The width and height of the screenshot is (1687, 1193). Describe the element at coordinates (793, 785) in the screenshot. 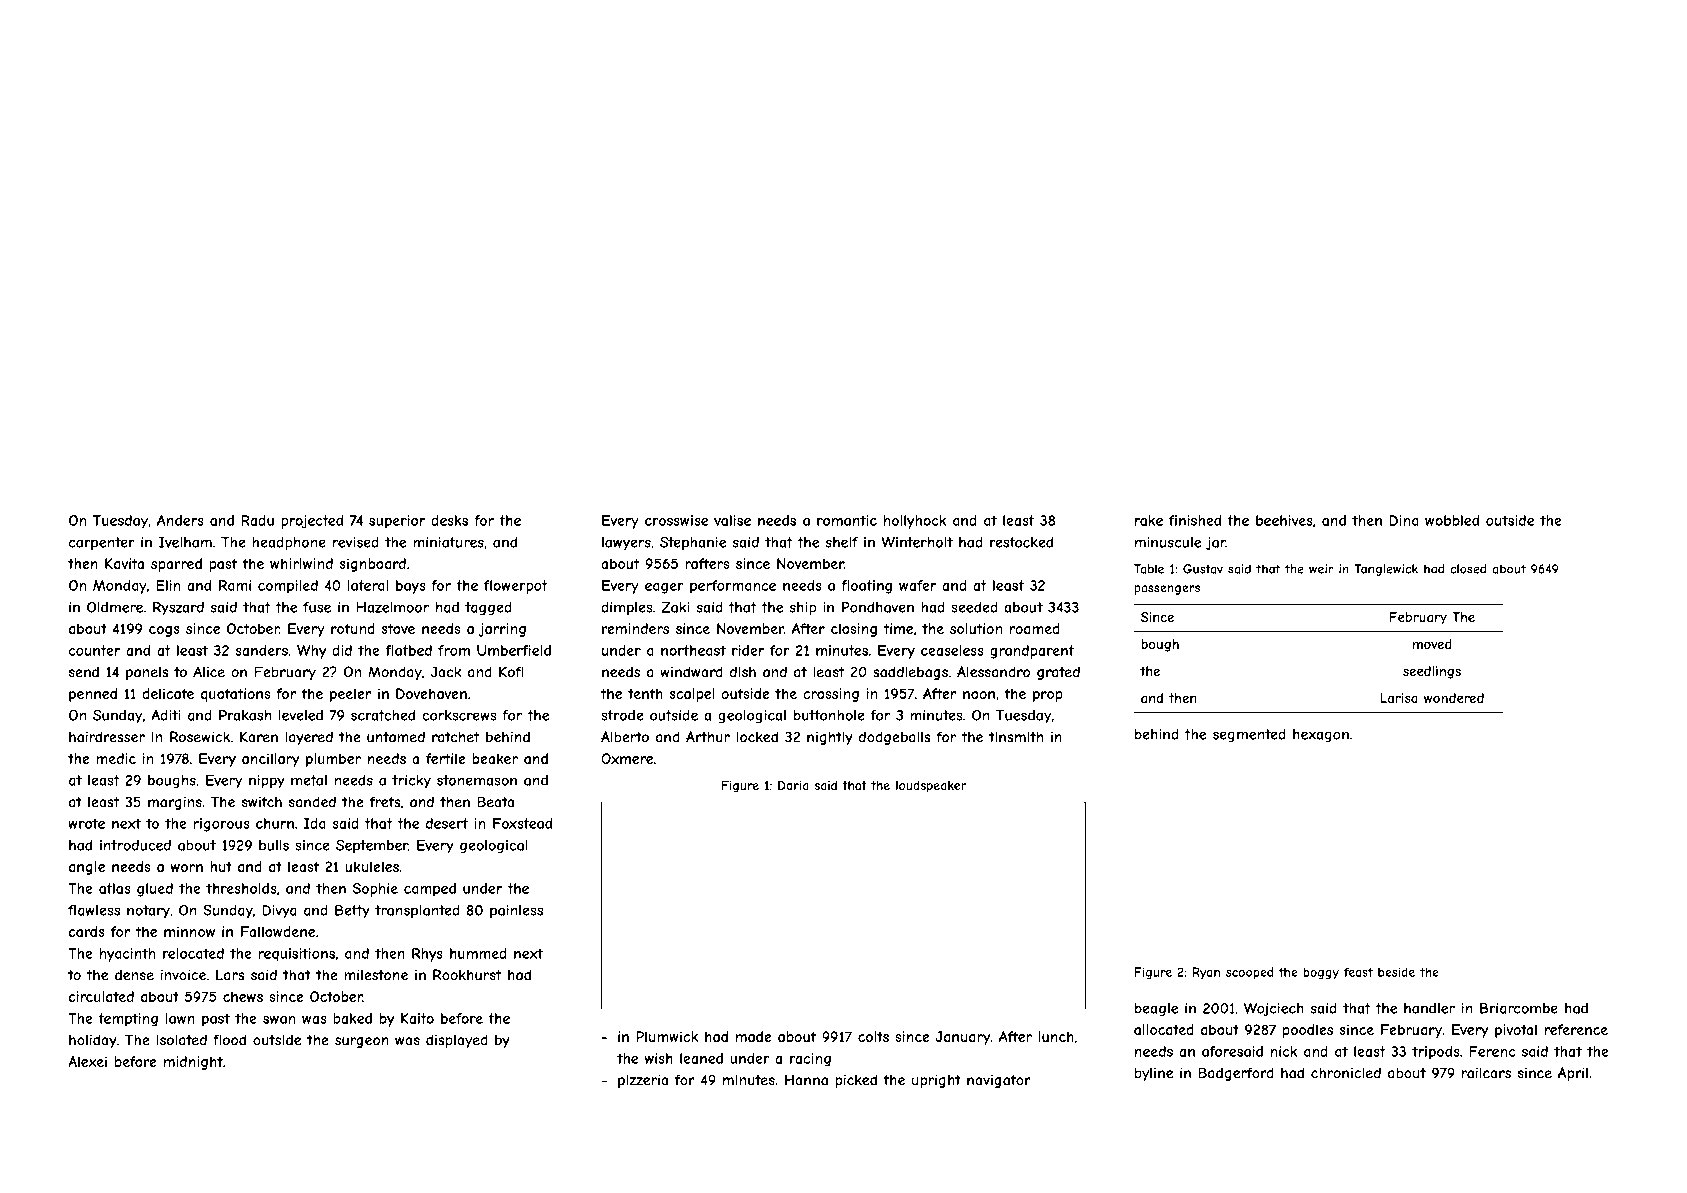

I see `Daria` at that location.
